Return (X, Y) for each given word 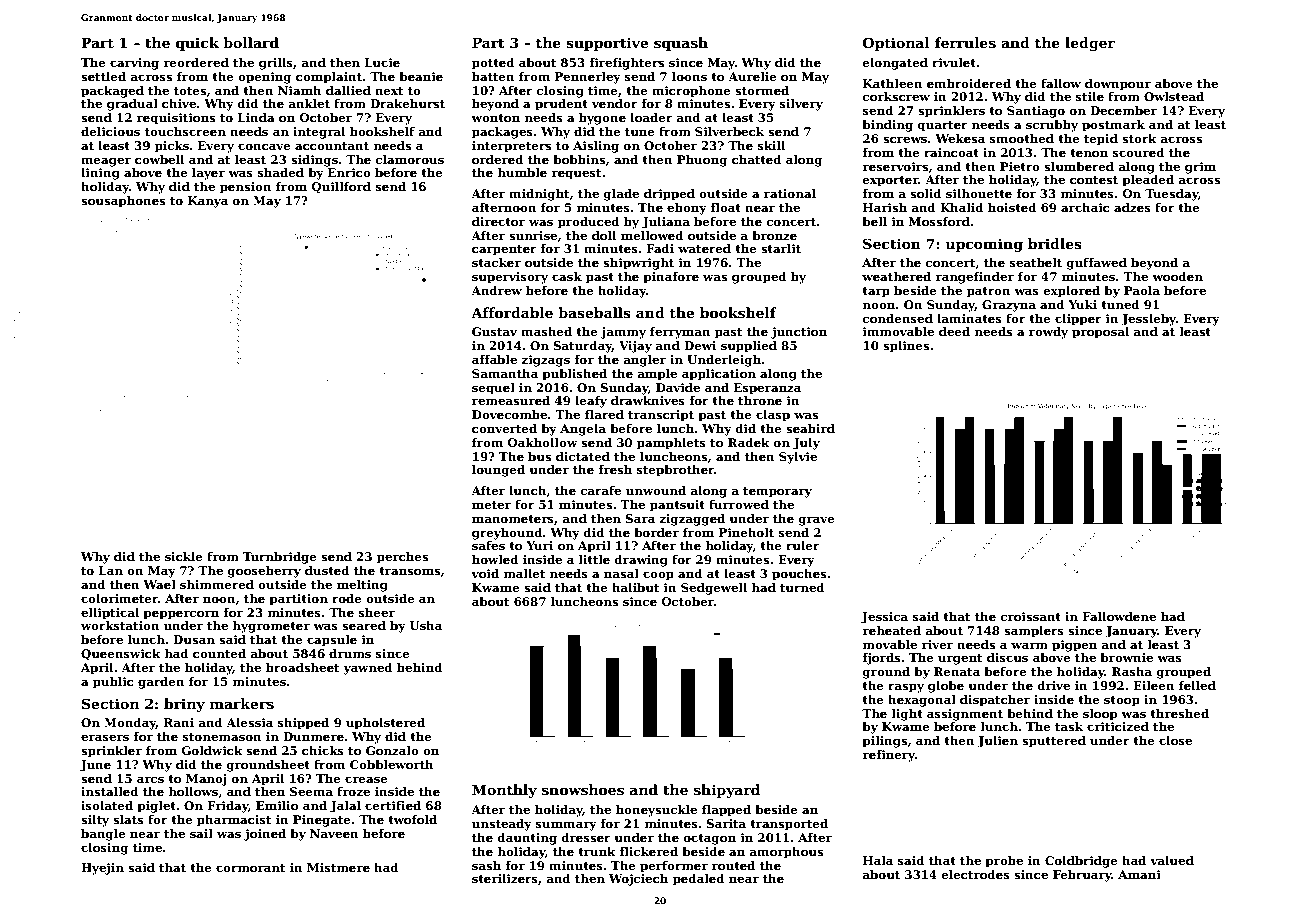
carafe (601, 490)
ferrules (965, 42)
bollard (251, 42)
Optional (896, 44)
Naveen (334, 833)
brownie (1126, 657)
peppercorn (181, 615)
